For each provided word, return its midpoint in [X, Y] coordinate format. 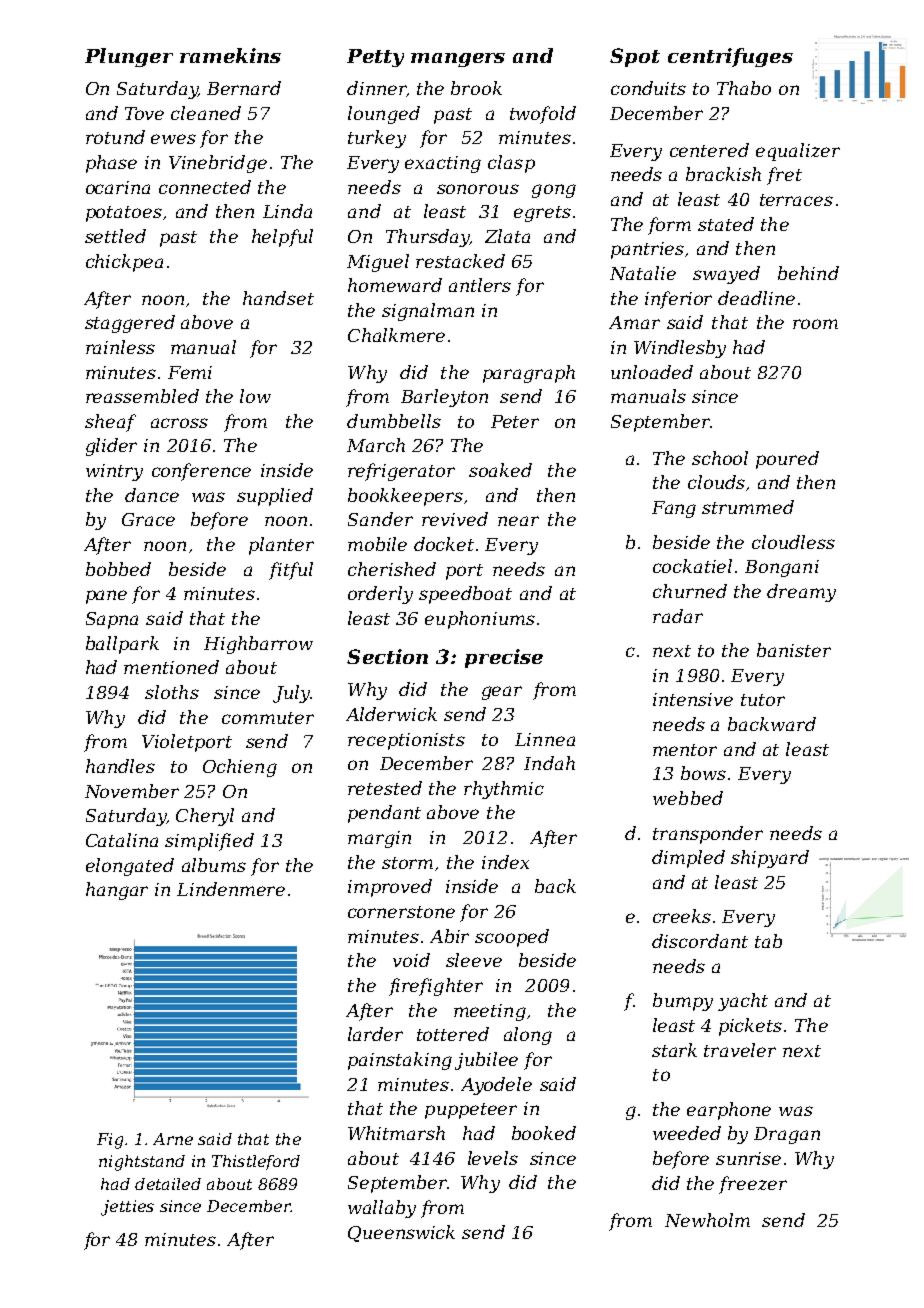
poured [787, 460]
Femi [190, 372]
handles [120, 766]
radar [678, 616]
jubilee [486, 1061]
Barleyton [444, 398]
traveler [740, 1050]
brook [476, 88]
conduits [648, 88]
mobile [377, 544]
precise [504, 658]
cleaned [206, 113]
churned [690, 591]
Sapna [112, 620]
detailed [168, 1184]
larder [375, 1034]
